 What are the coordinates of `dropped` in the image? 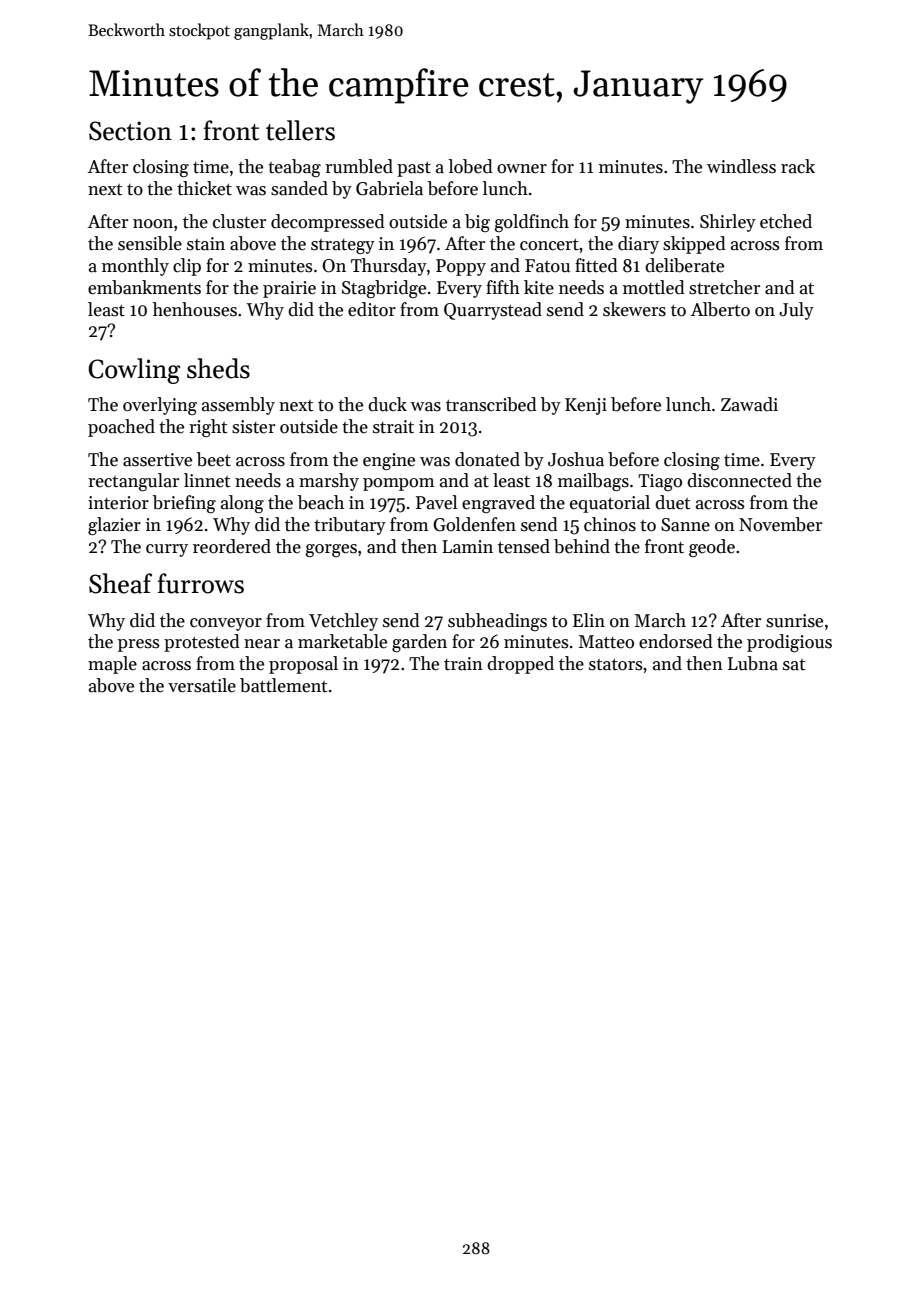 It's located at (520, 665).
